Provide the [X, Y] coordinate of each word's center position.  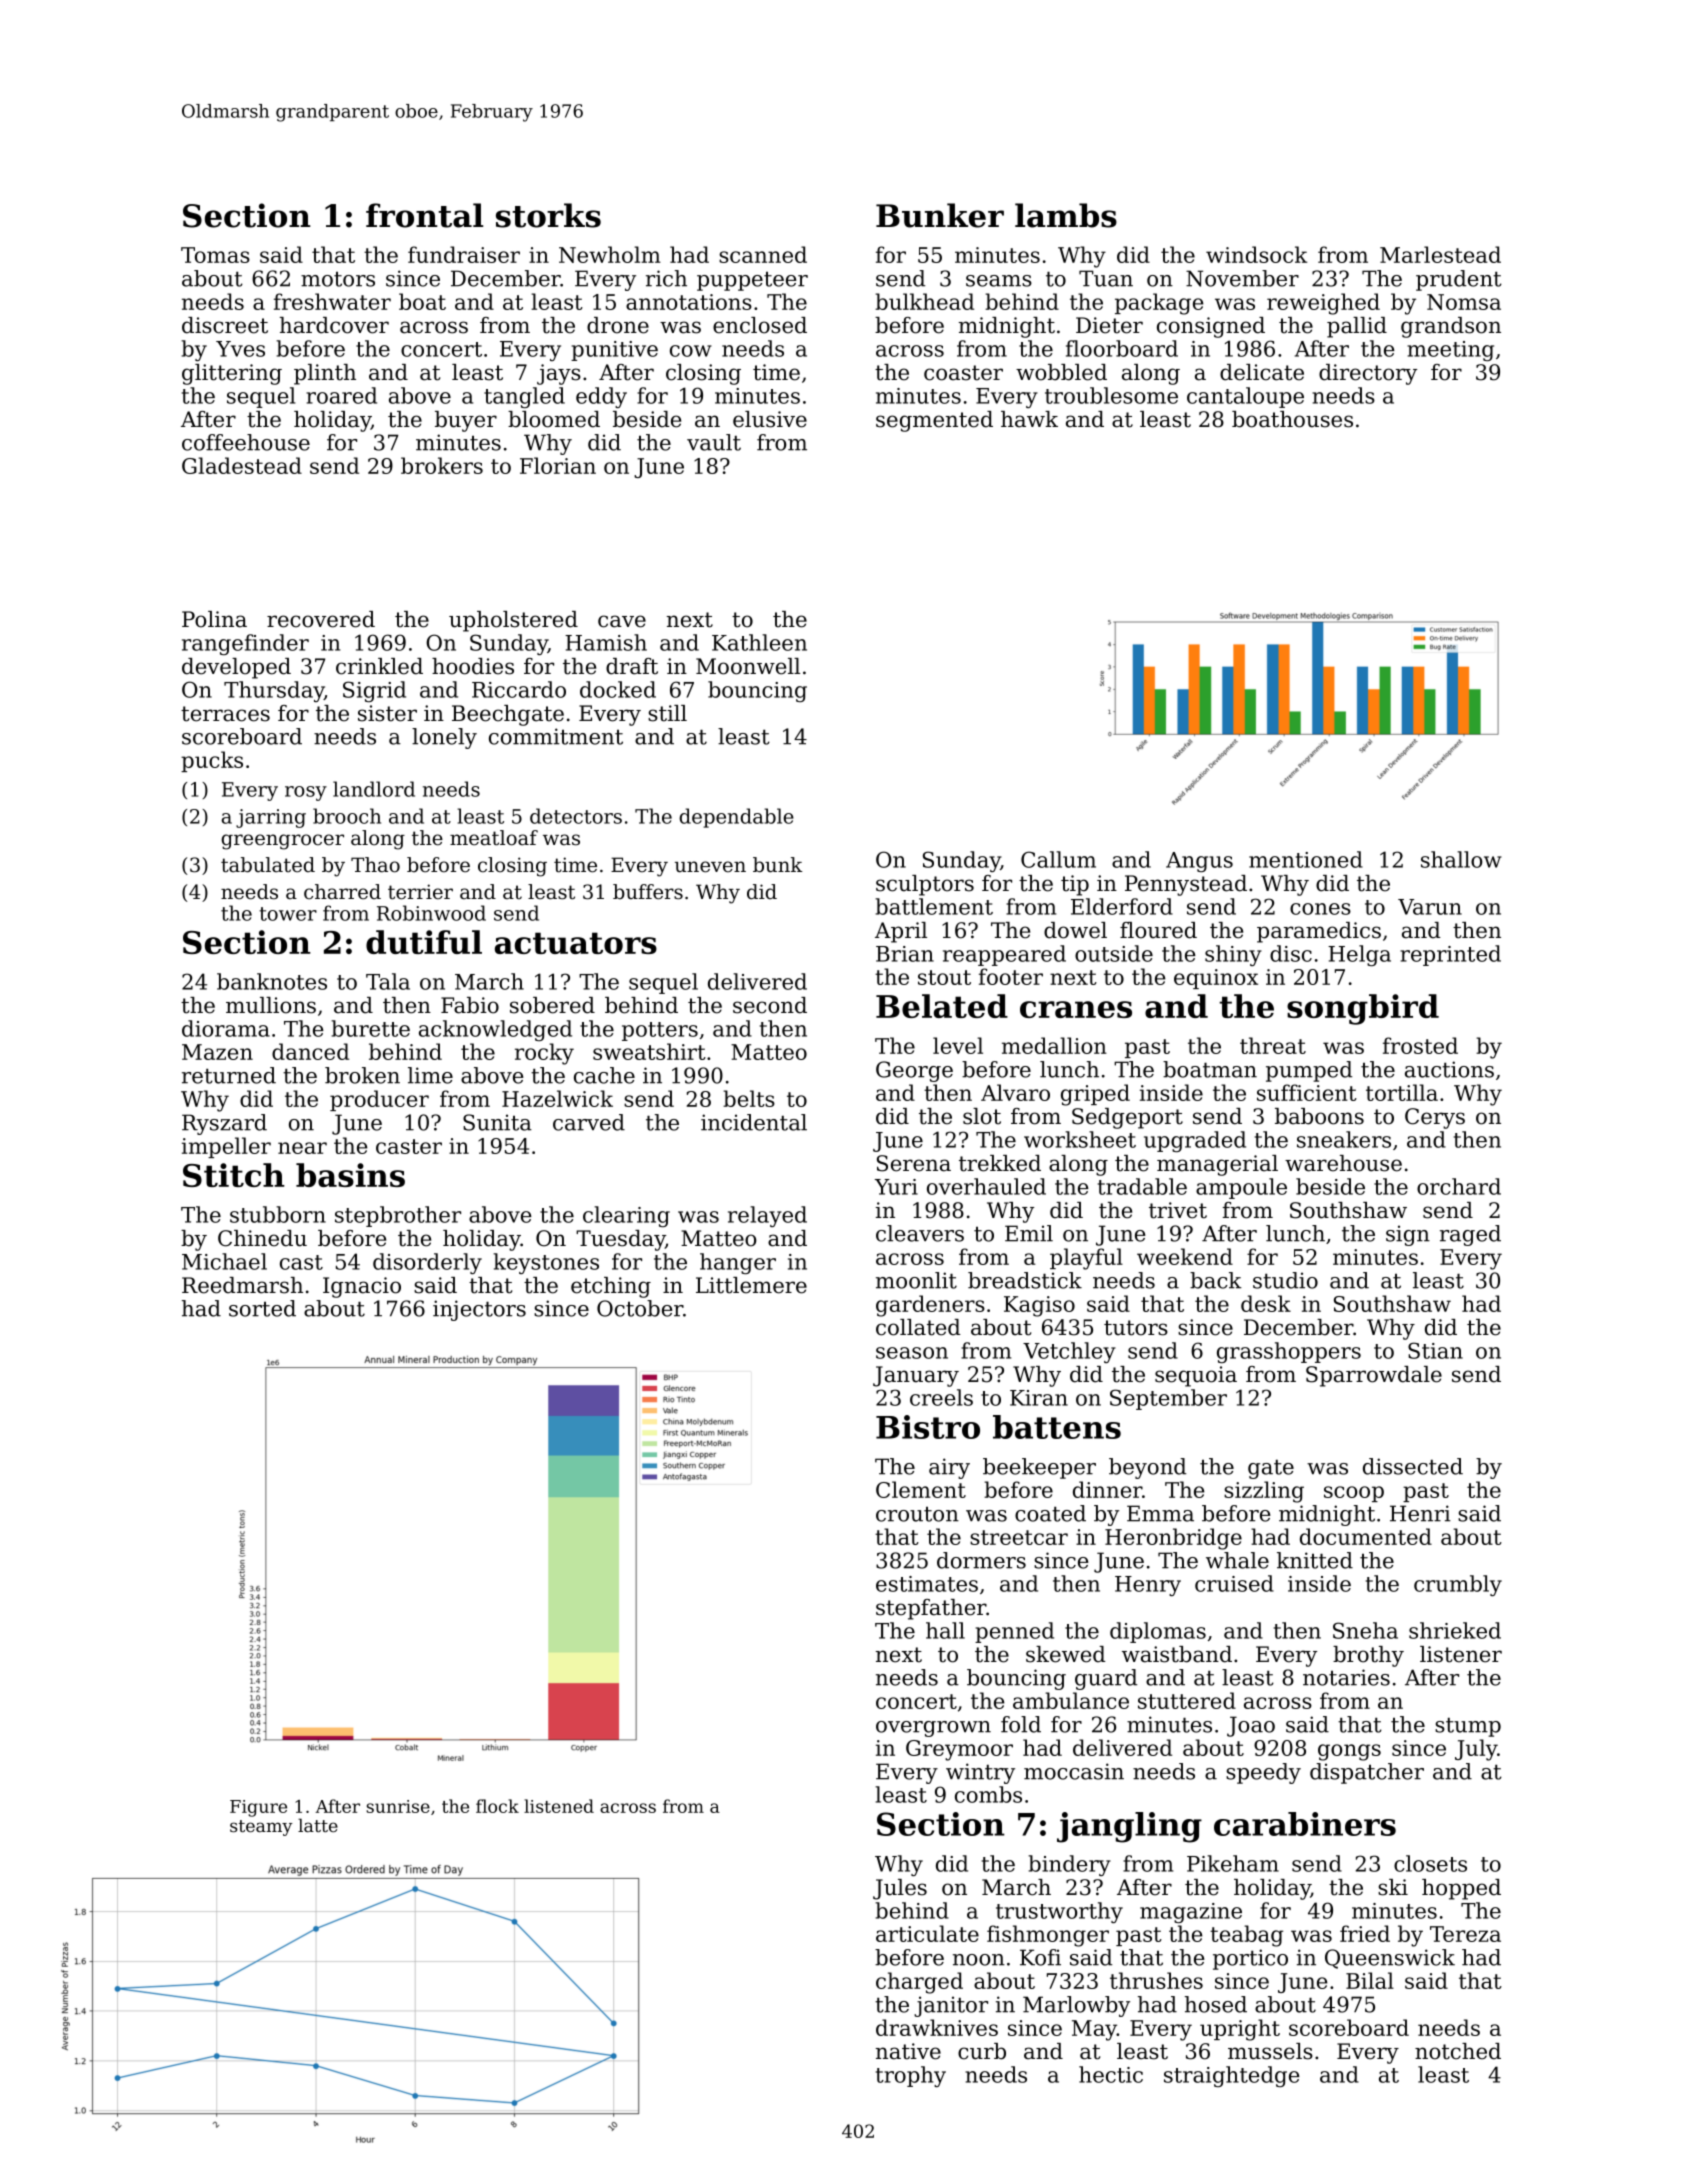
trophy [911, 2076]
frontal [424, 215]
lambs [1066, 215]
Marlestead [1440, 254]
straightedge [1232, 2076]
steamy [261, 1828]
